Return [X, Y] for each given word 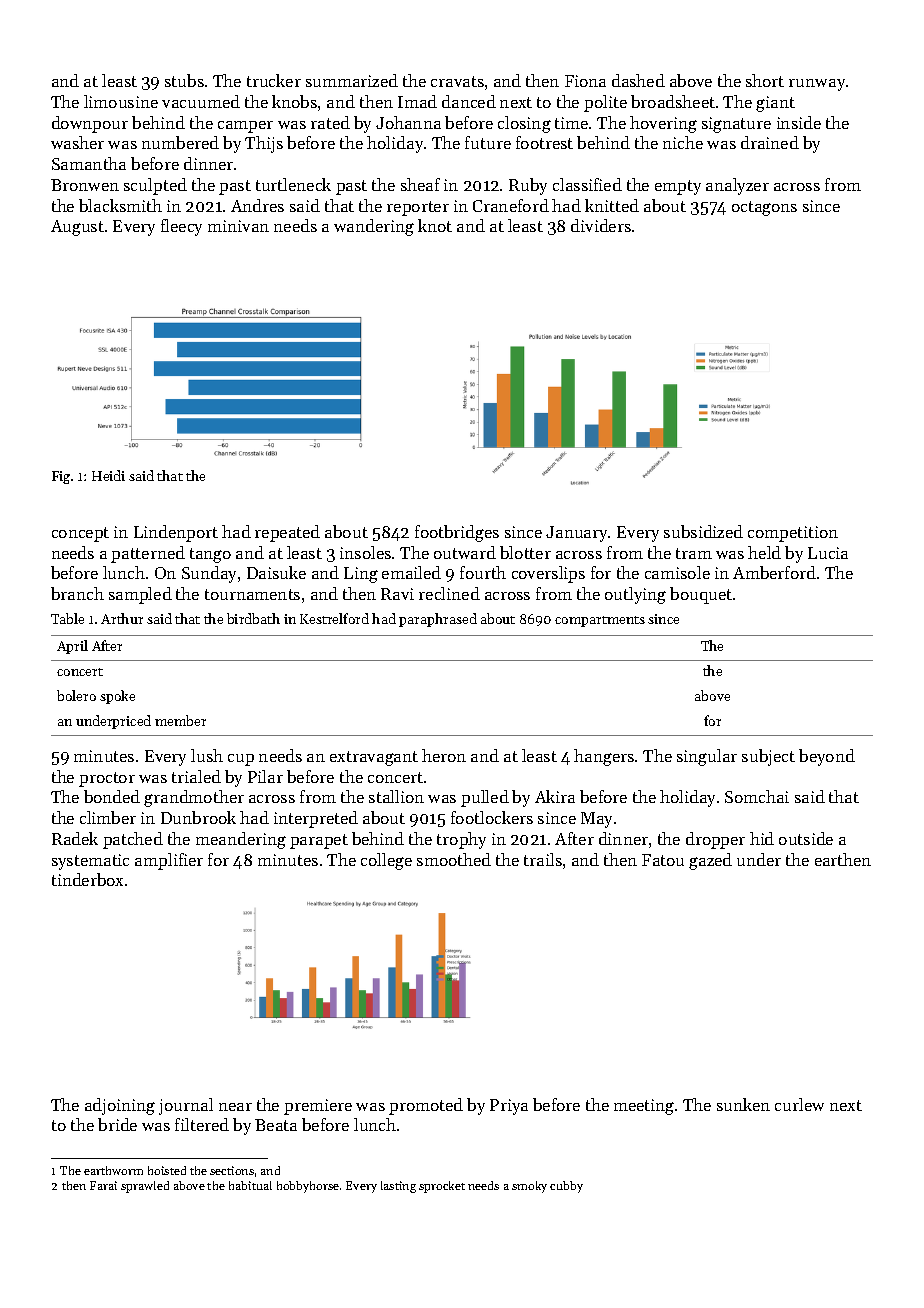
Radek [75, 838]
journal [186, 1106]
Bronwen [85, 185]
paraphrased [438, 620]
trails [543, 859]
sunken [743, 1104]
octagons [764, 208]
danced [469, 101]
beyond [827, 757]
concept [80, 534]
